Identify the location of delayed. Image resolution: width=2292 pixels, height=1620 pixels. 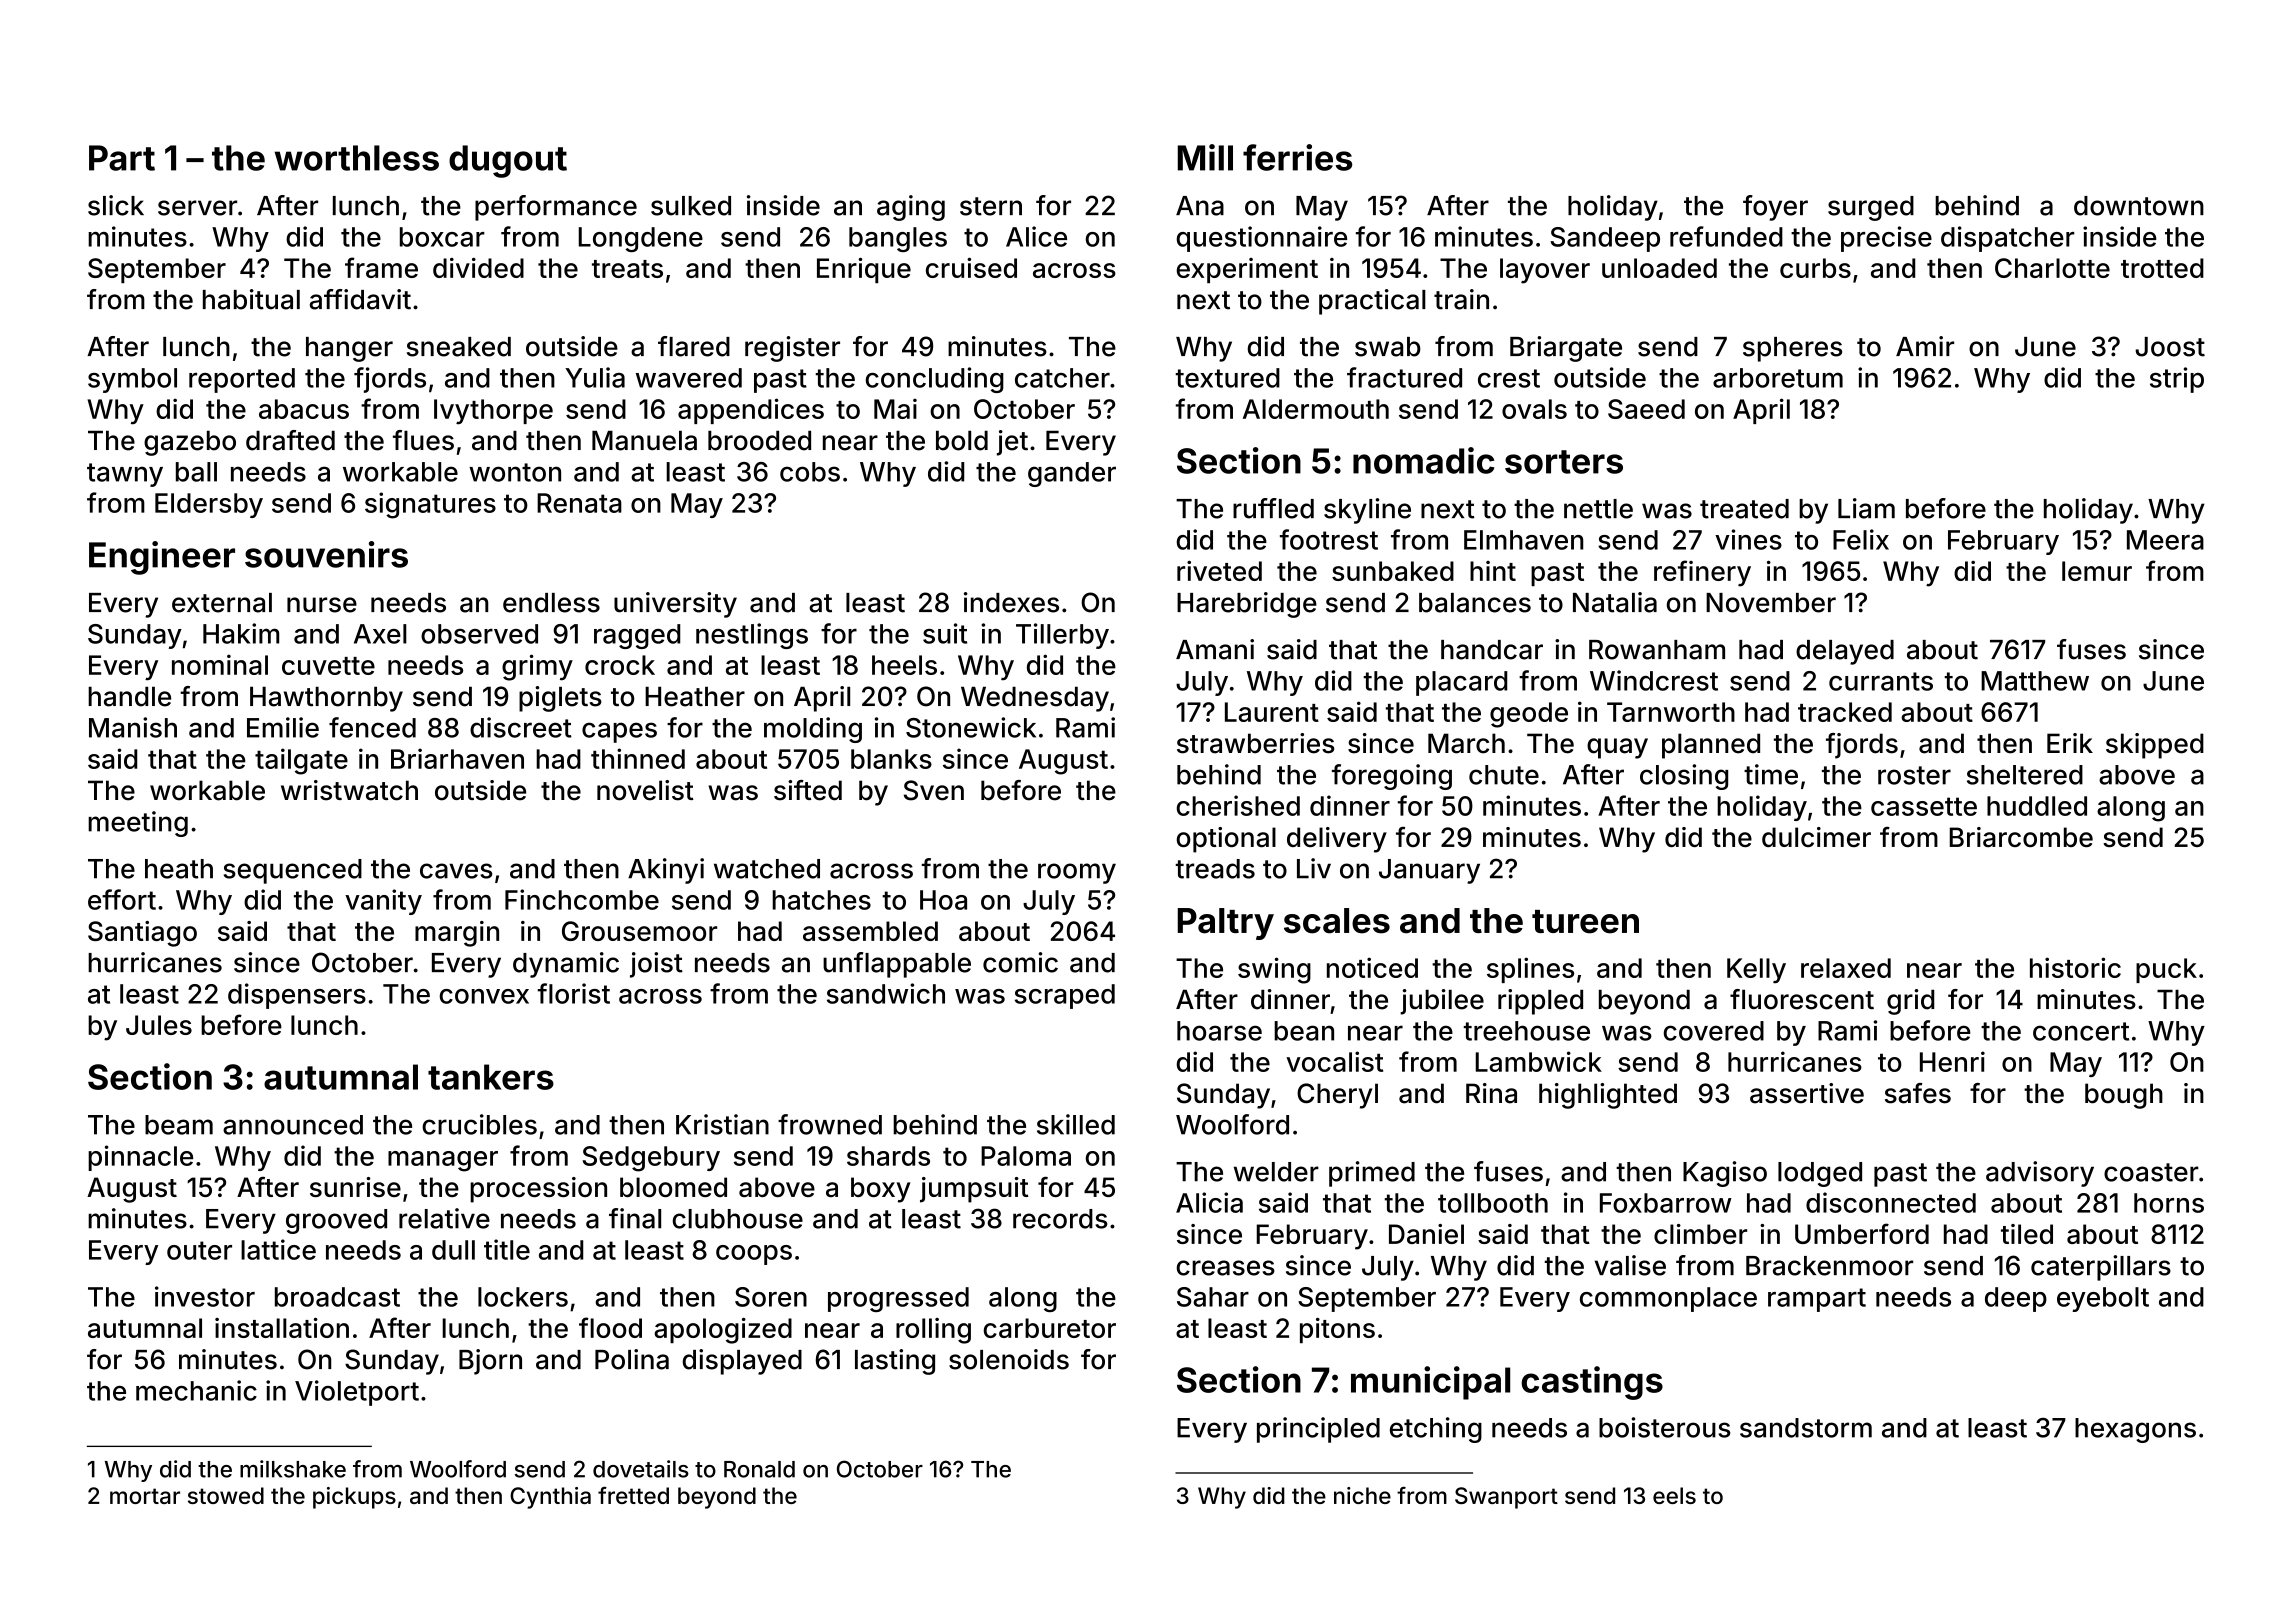
(1845, 652).
